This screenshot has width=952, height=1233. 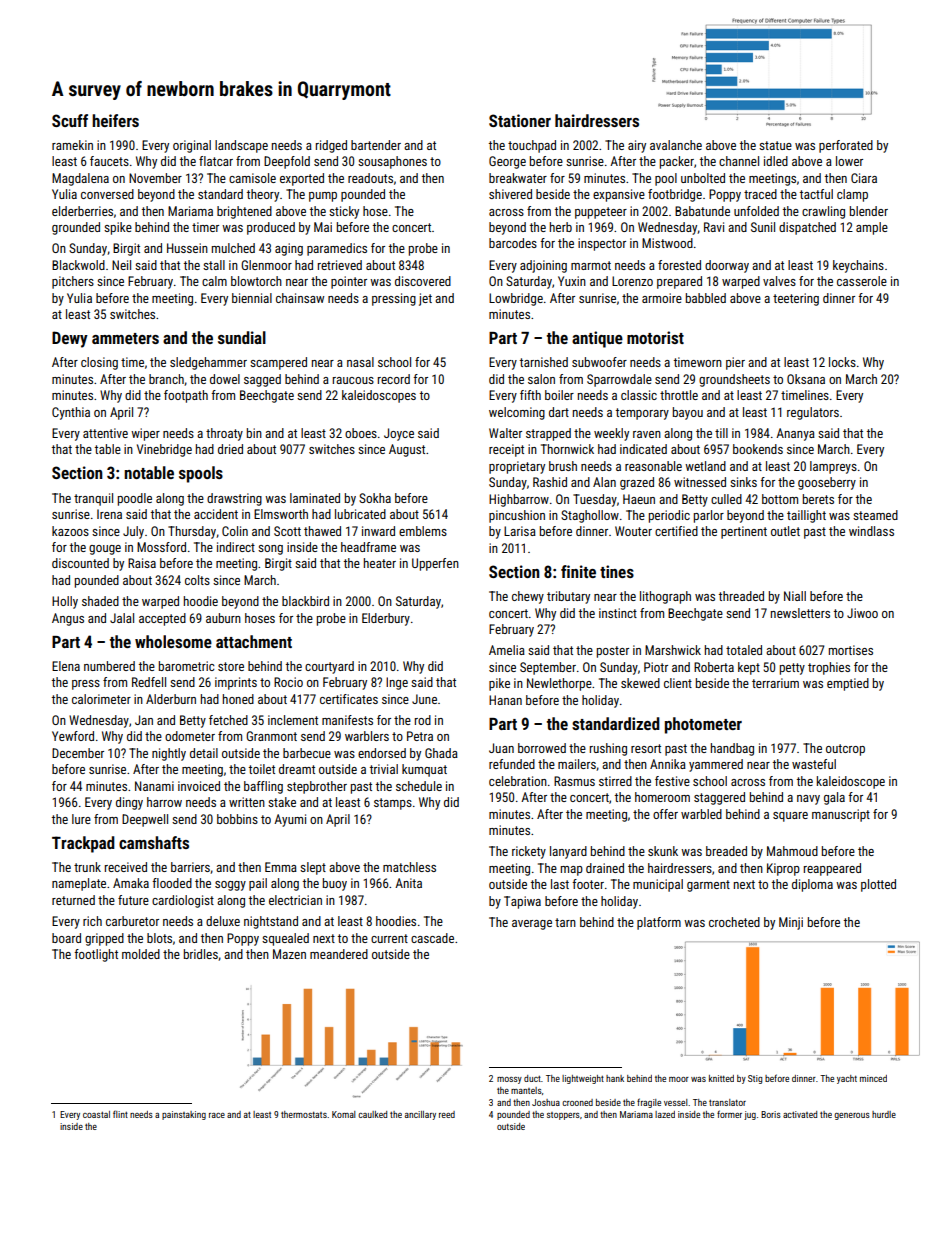 What do you see at coordinates (125, 338) in the screenshot?
I see `ammeters` at bounding box center [125, 338].
